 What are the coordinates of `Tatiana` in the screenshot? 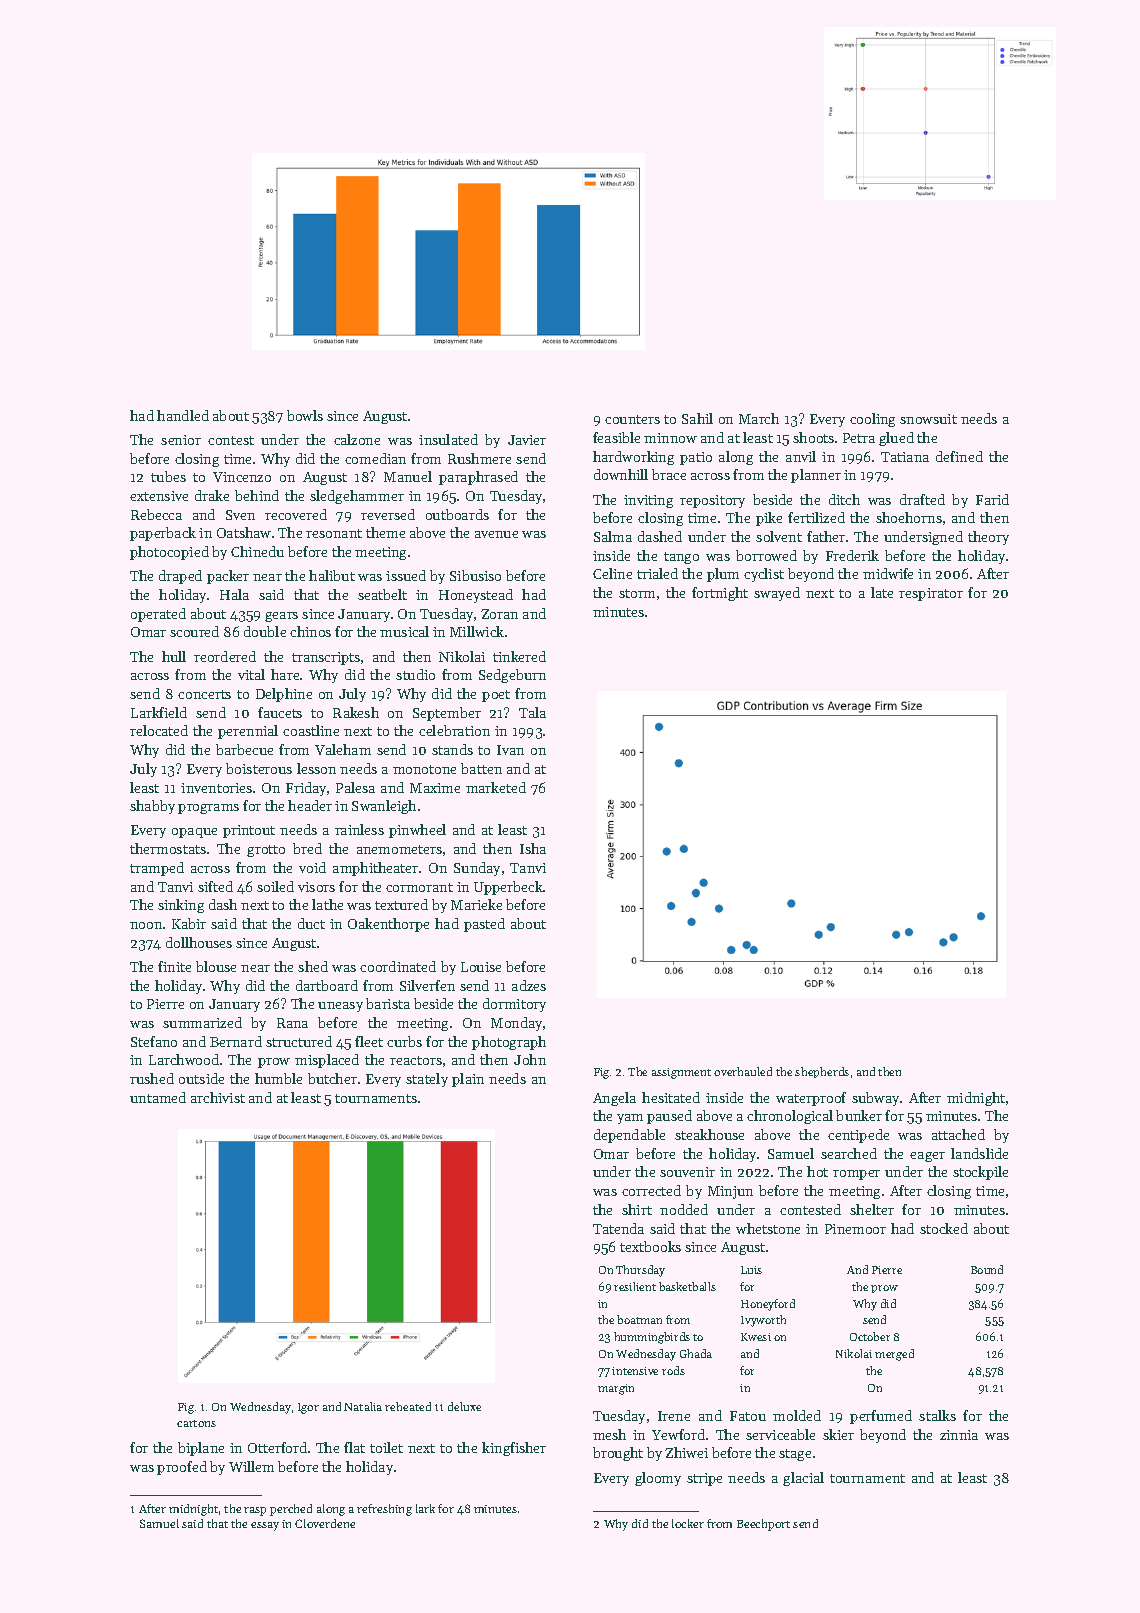 It's located at (905, 457).
